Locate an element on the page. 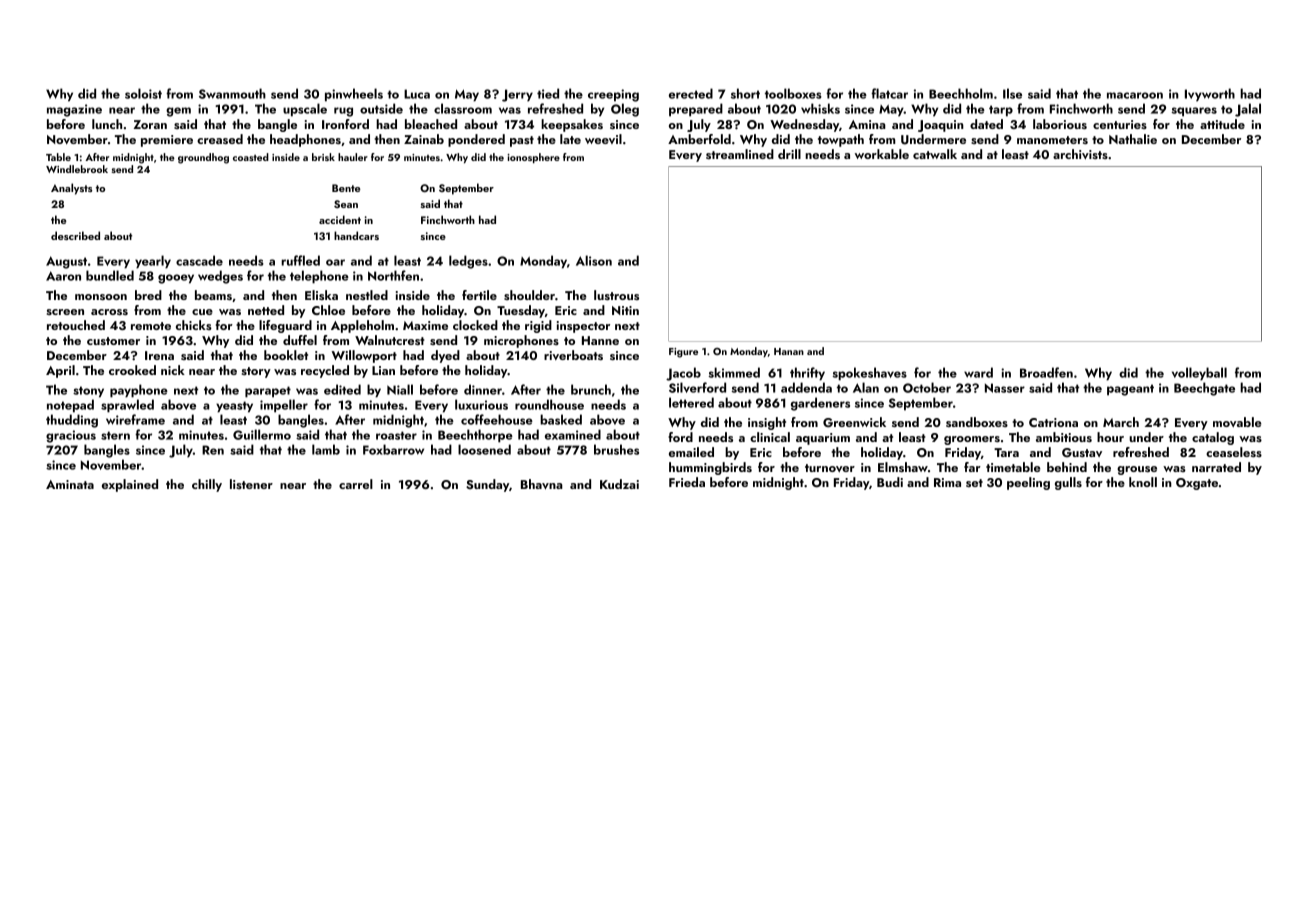 This image has width=1308, height=924. edited is located at coordinates (342, 389).
